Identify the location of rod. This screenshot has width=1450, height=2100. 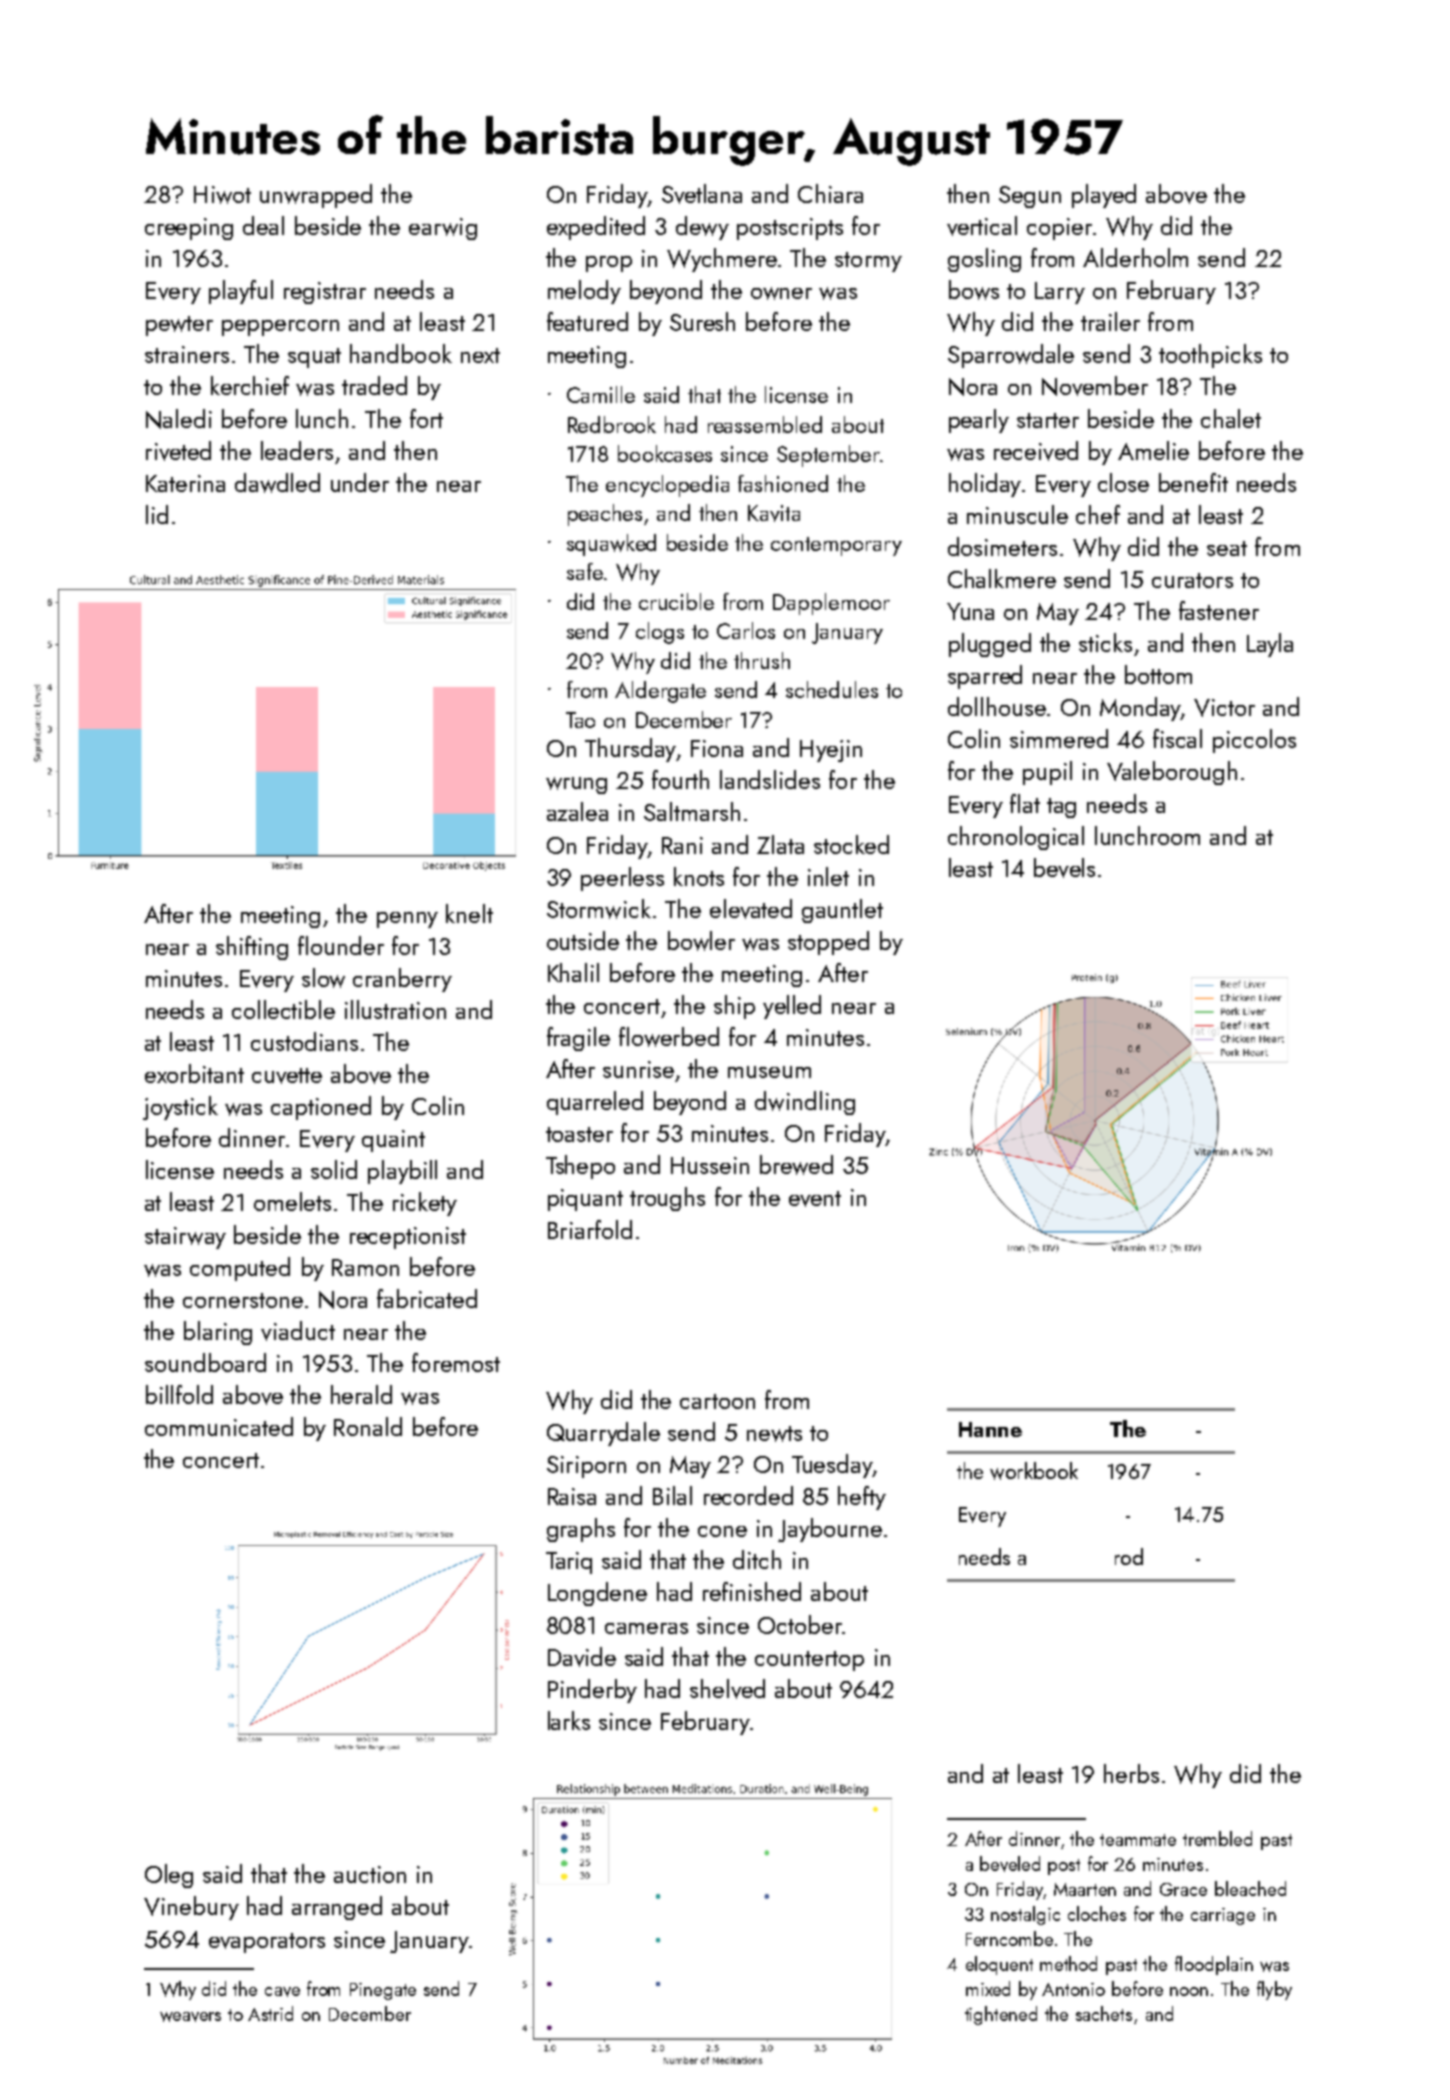
(1129, 1556).
